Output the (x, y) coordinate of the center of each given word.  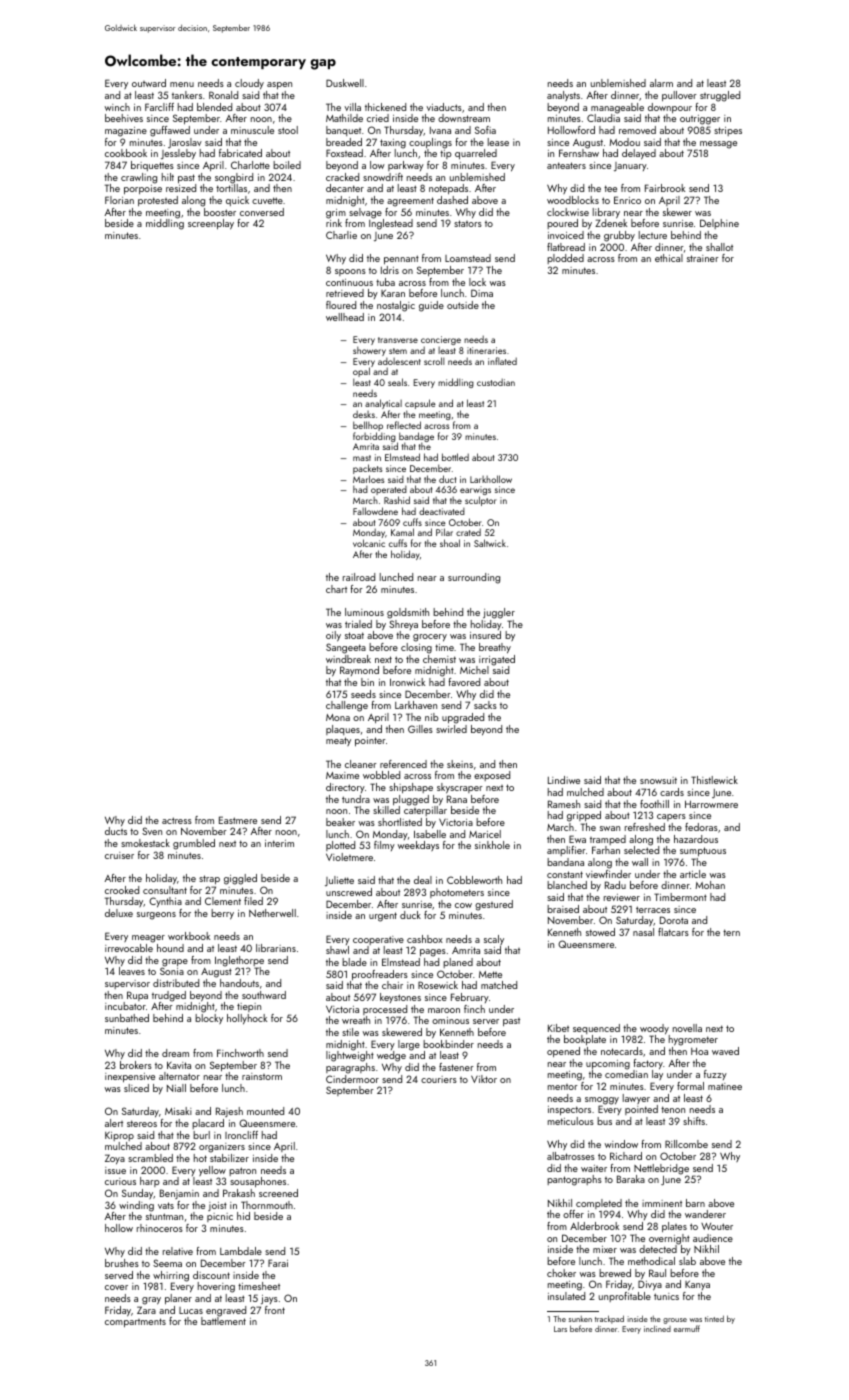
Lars (560, 1329)
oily (333, 636)
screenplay (211, 224)
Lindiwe (564, 780)
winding (136, 1206)
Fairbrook (665, 188)
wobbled (381, 775)
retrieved (345, 293)
